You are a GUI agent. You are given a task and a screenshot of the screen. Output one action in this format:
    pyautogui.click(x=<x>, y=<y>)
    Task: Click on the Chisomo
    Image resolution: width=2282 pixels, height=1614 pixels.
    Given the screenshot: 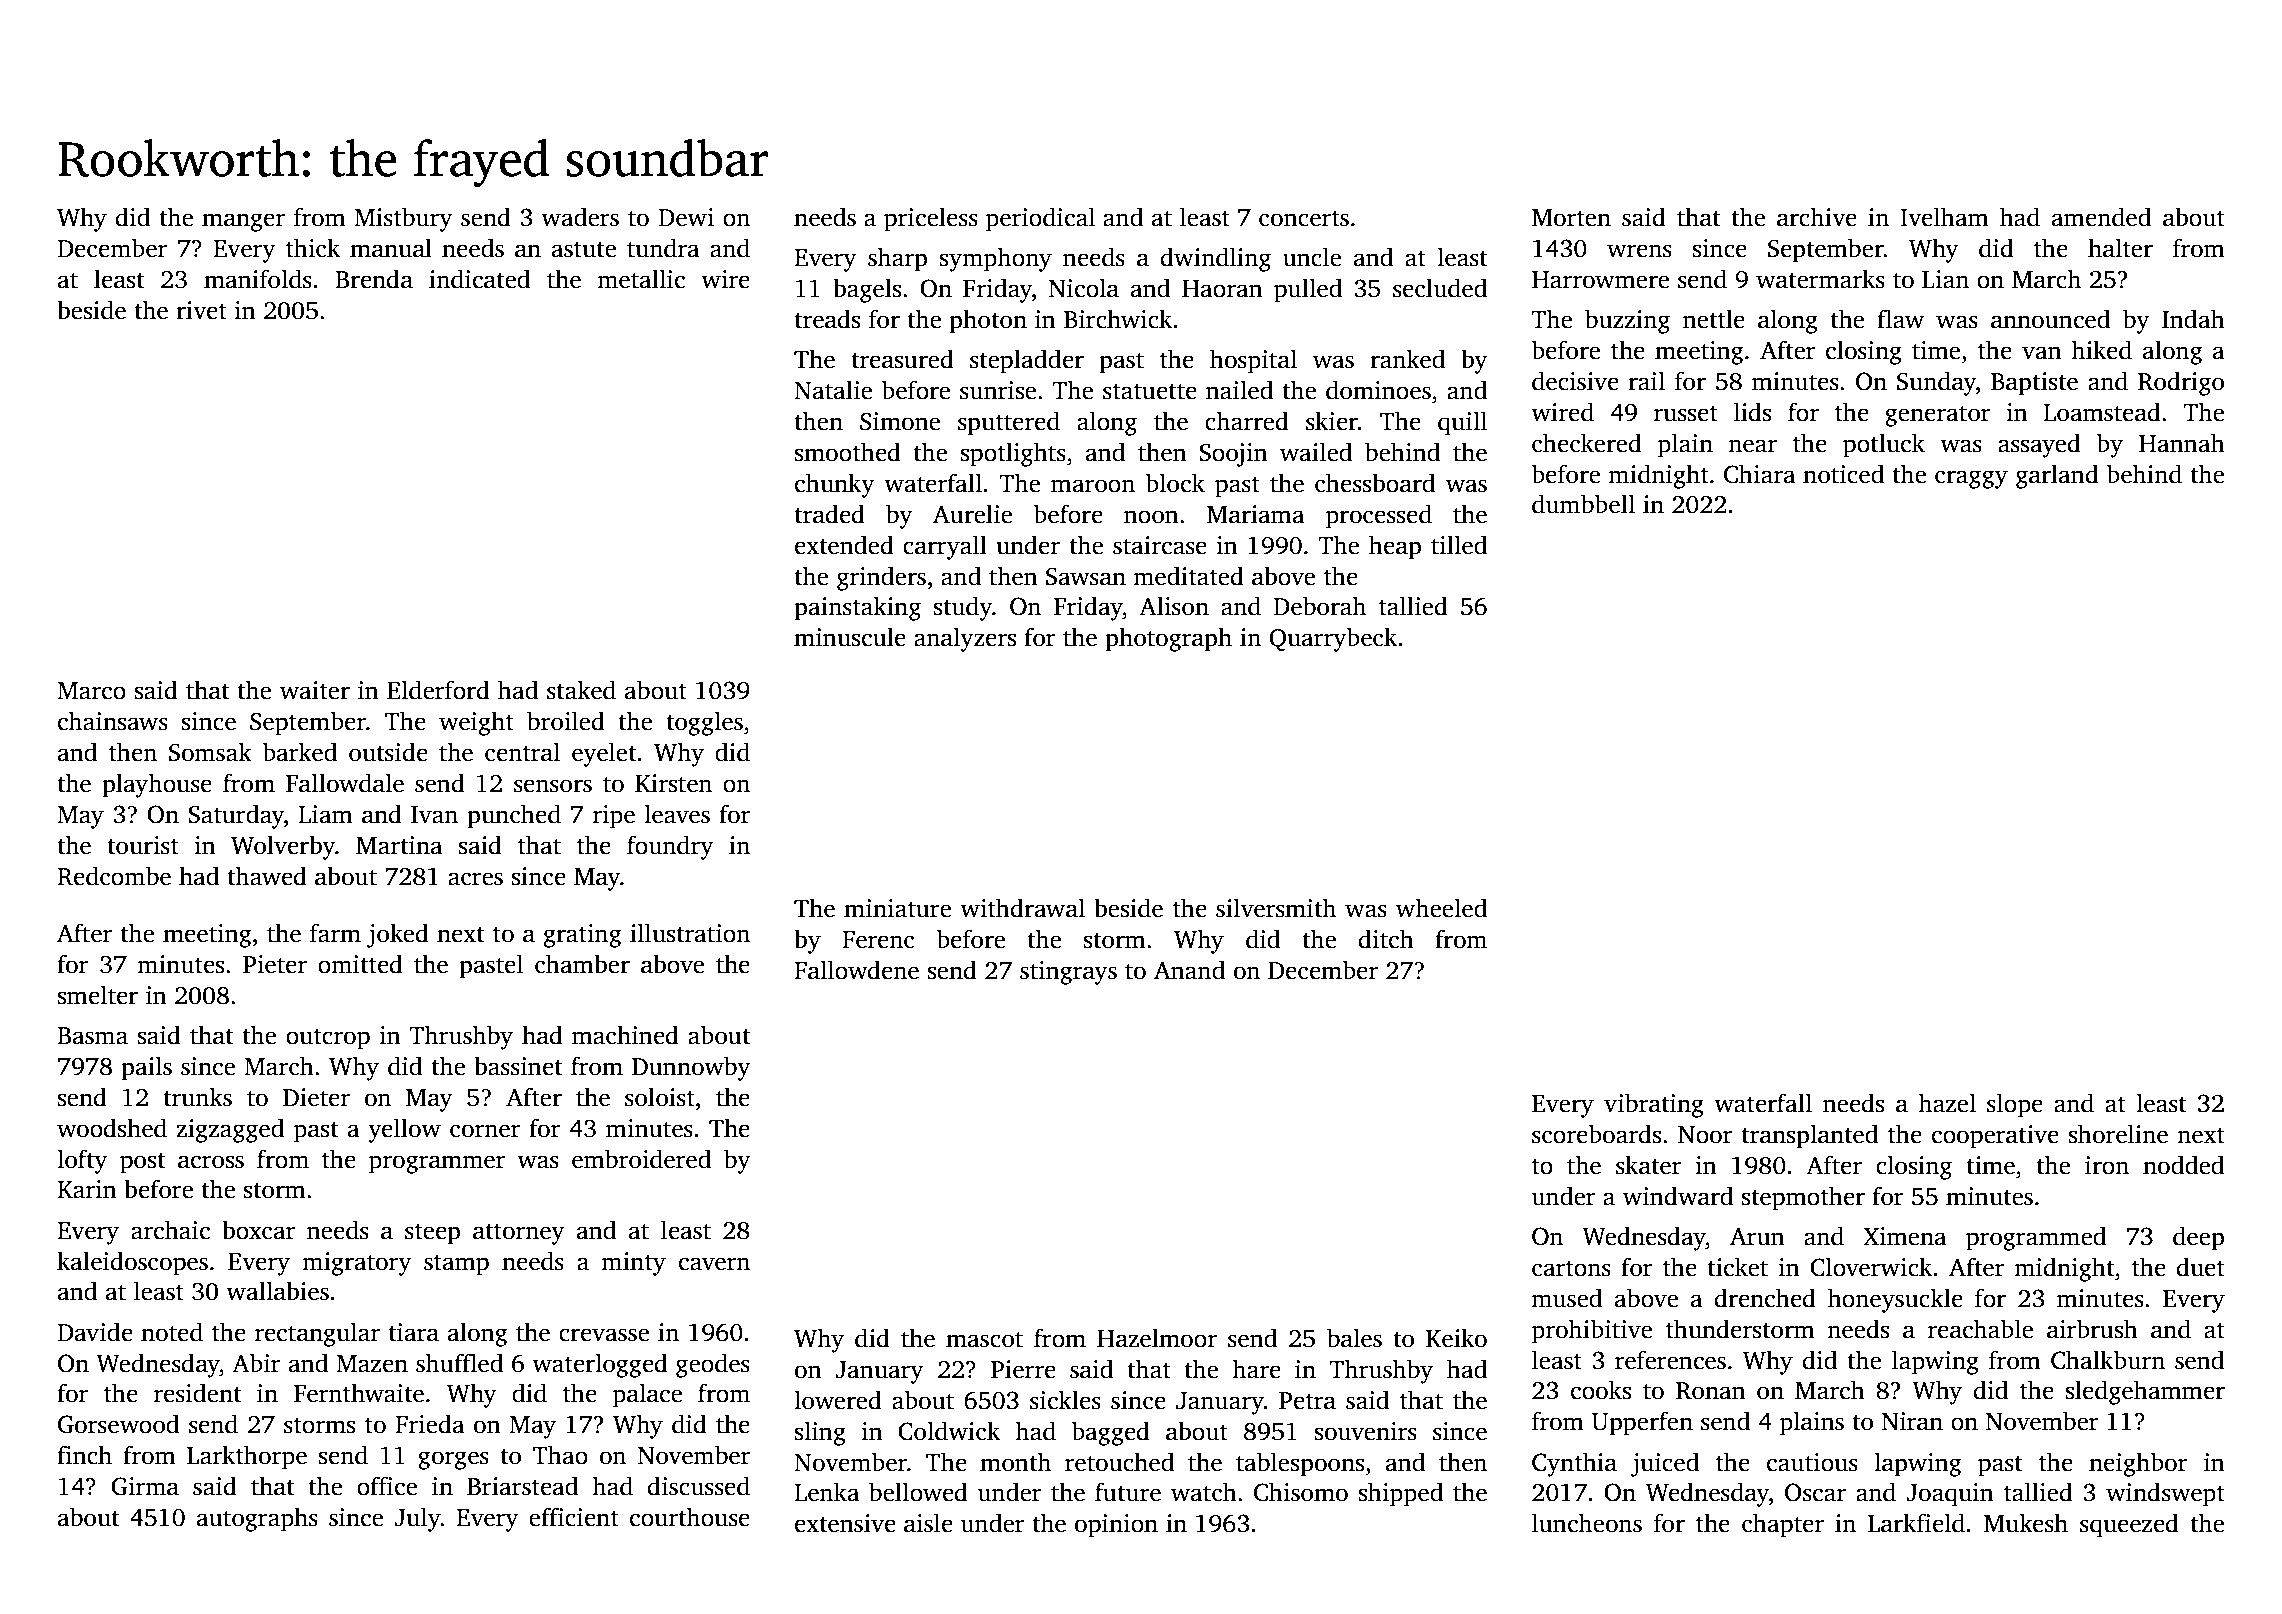 What is the action you would take?
    pyautogui.click(x=1301, y=1492)
